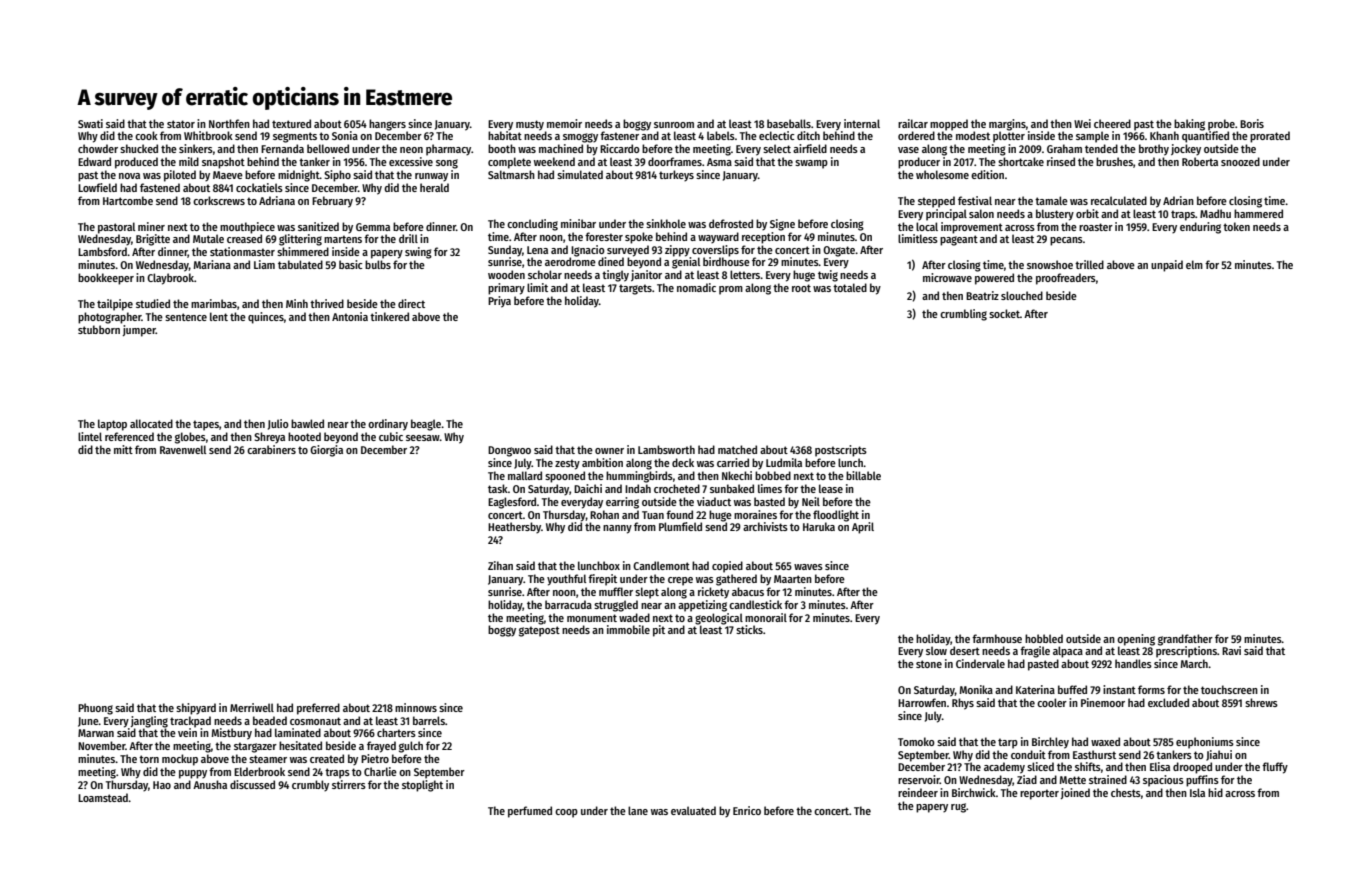  I want to click on railcar, so click(913, 123).
